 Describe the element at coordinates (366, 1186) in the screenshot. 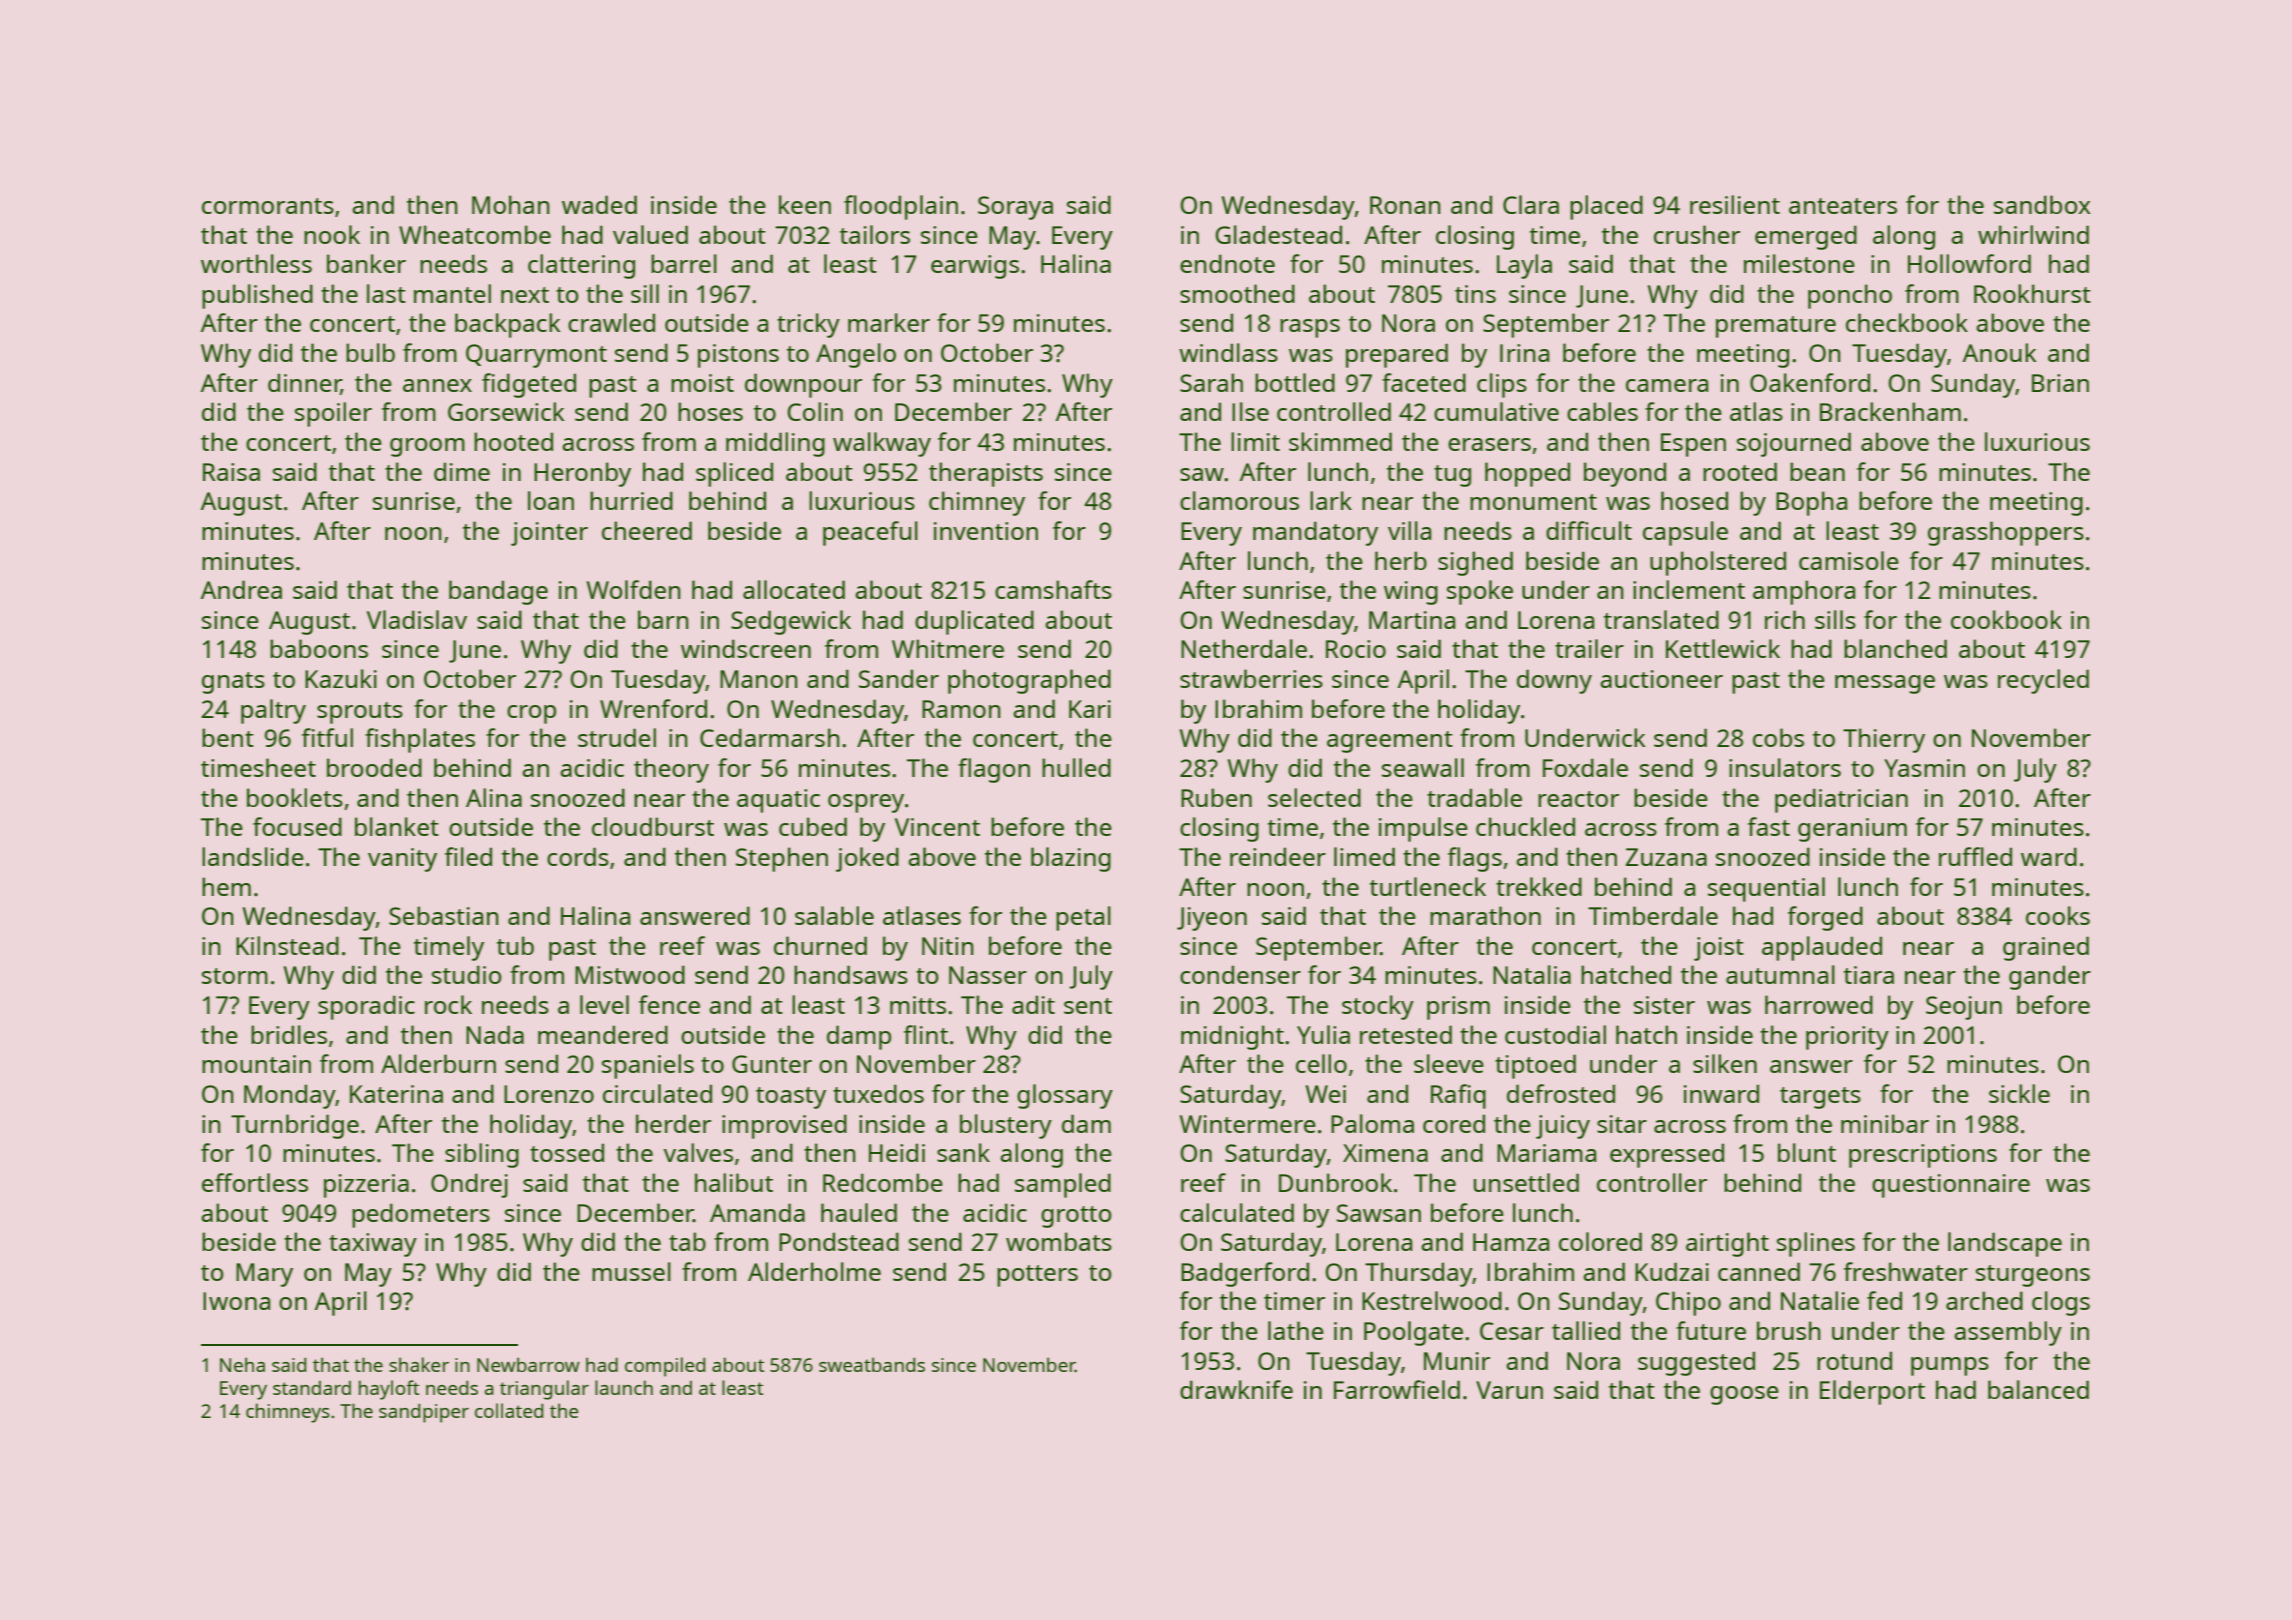

I see `pizzeria` at that location.
